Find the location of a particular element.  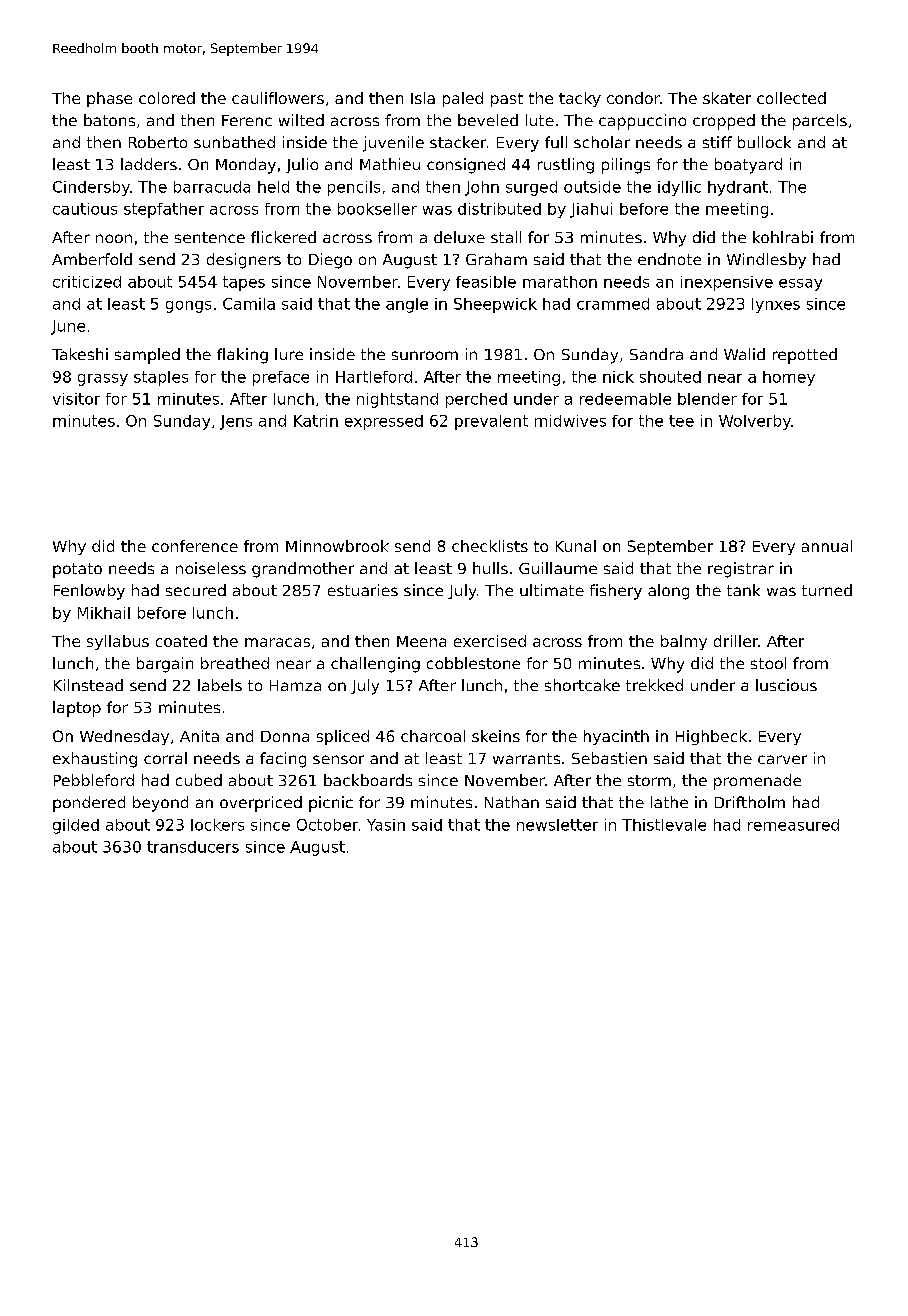

tacky is located at coordinates (580, 99).
